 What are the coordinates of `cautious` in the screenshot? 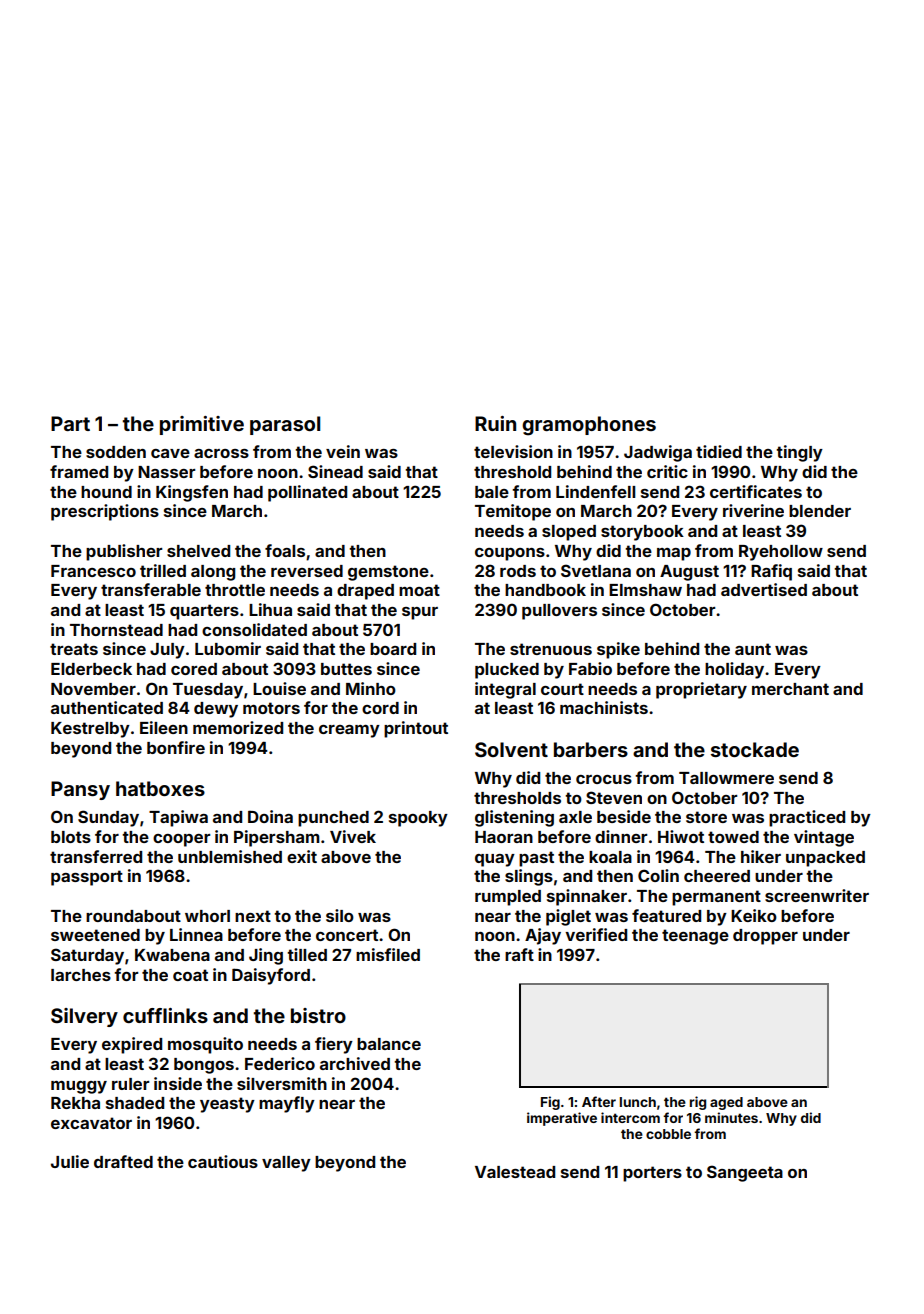 It's located at (223, 1161).
